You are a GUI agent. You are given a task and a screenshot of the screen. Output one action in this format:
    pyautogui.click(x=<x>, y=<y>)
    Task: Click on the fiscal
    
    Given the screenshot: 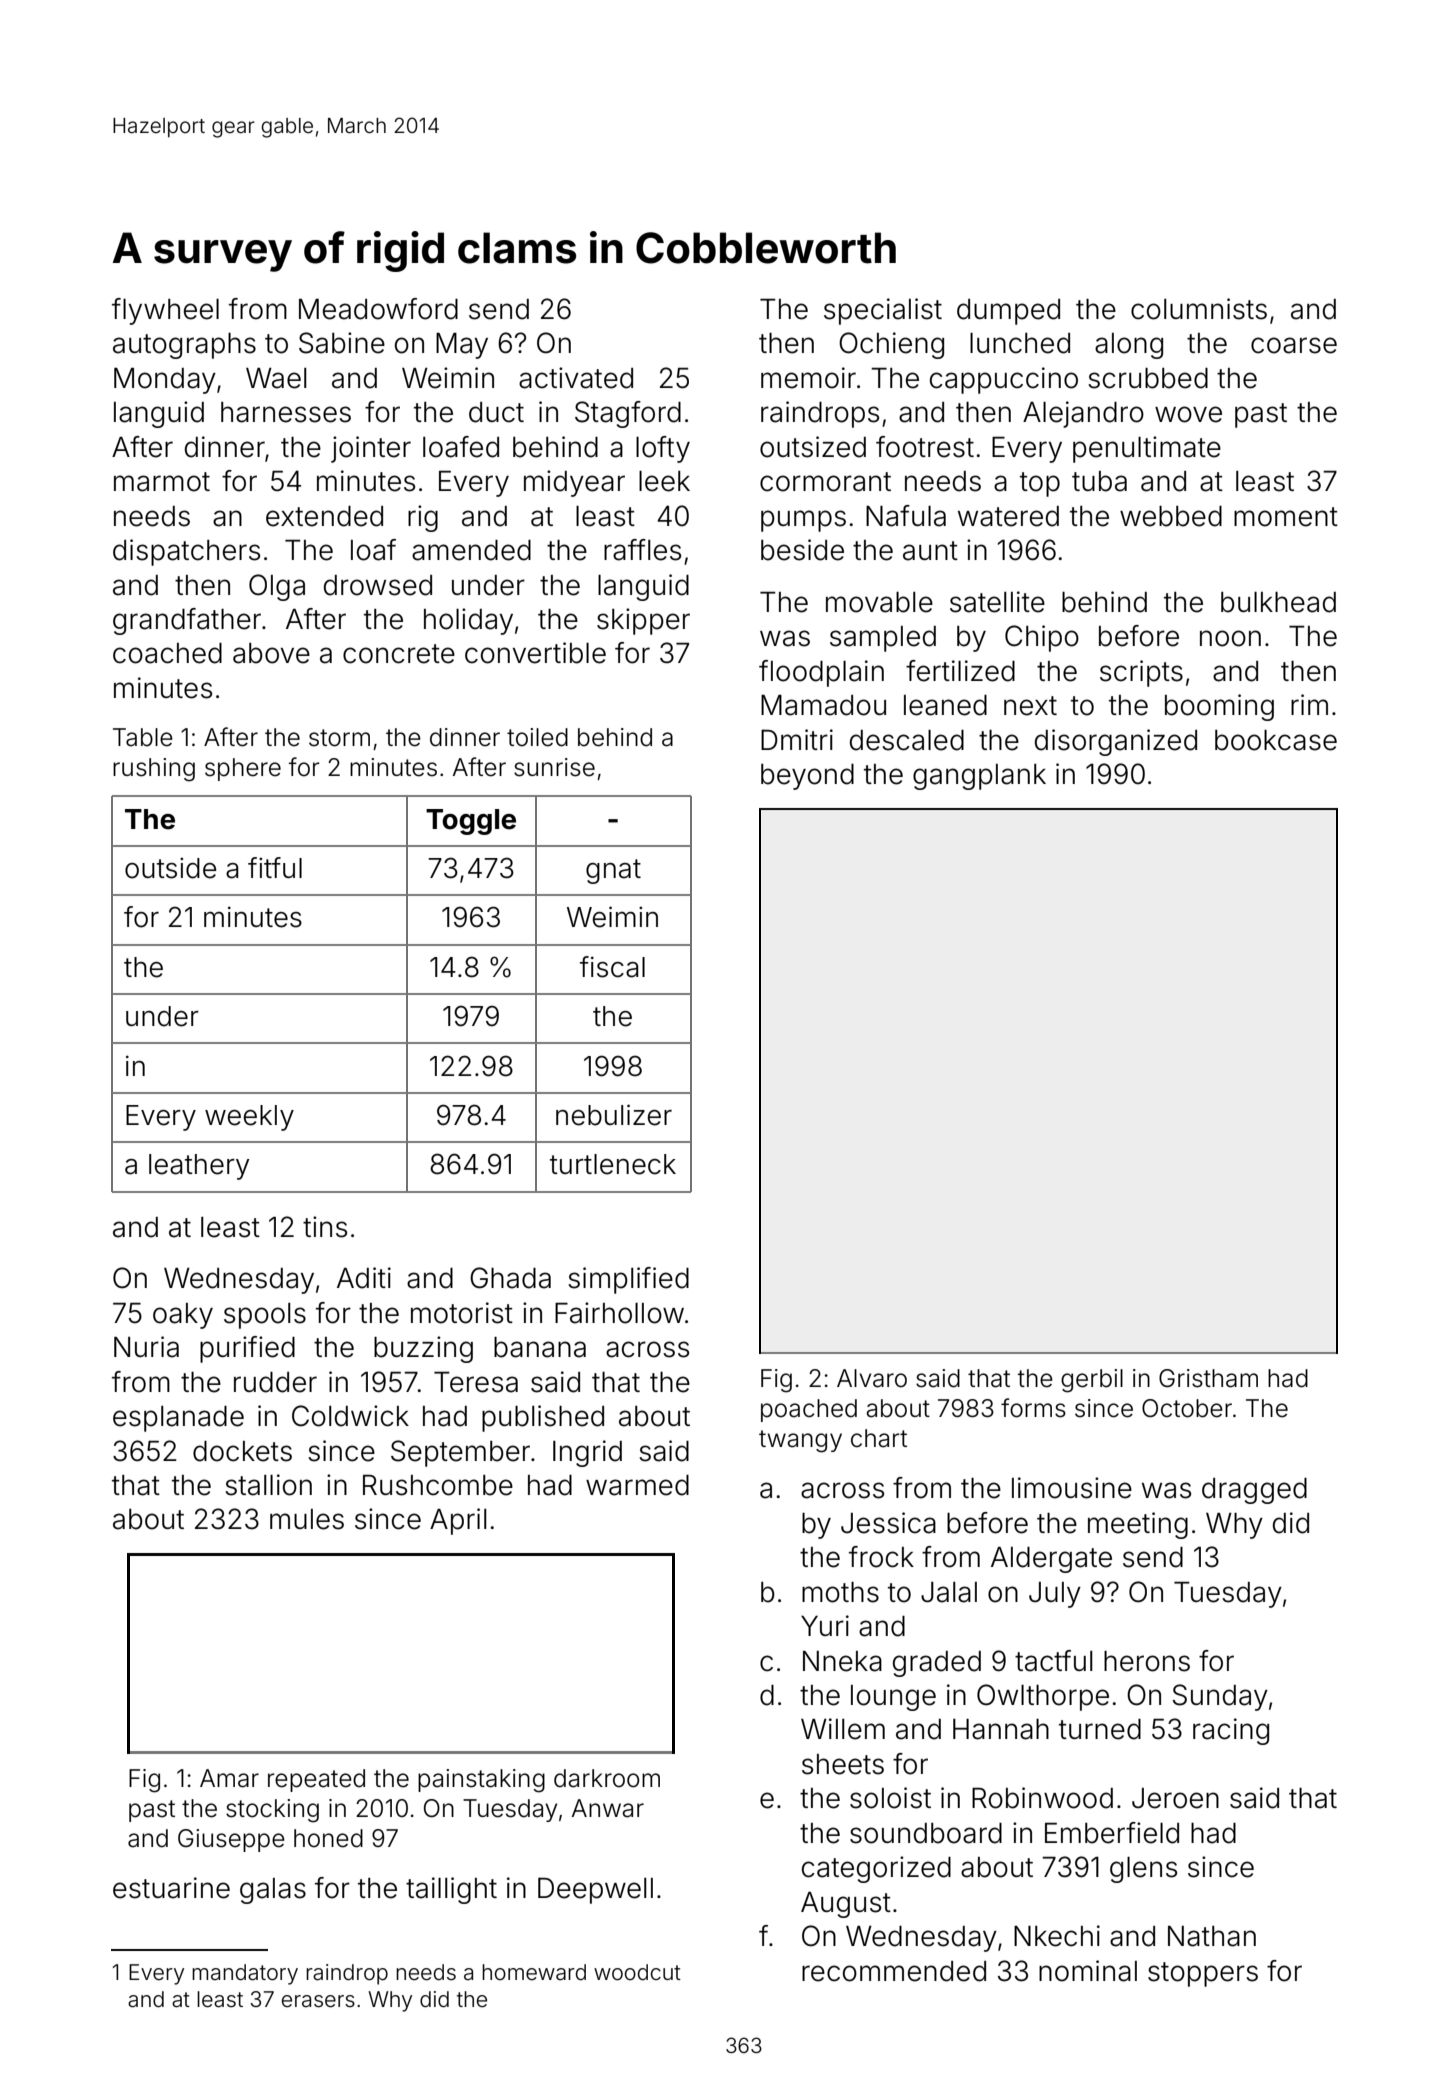 What is the action you would take?
    pyautogui.click(x=612, y=967)
